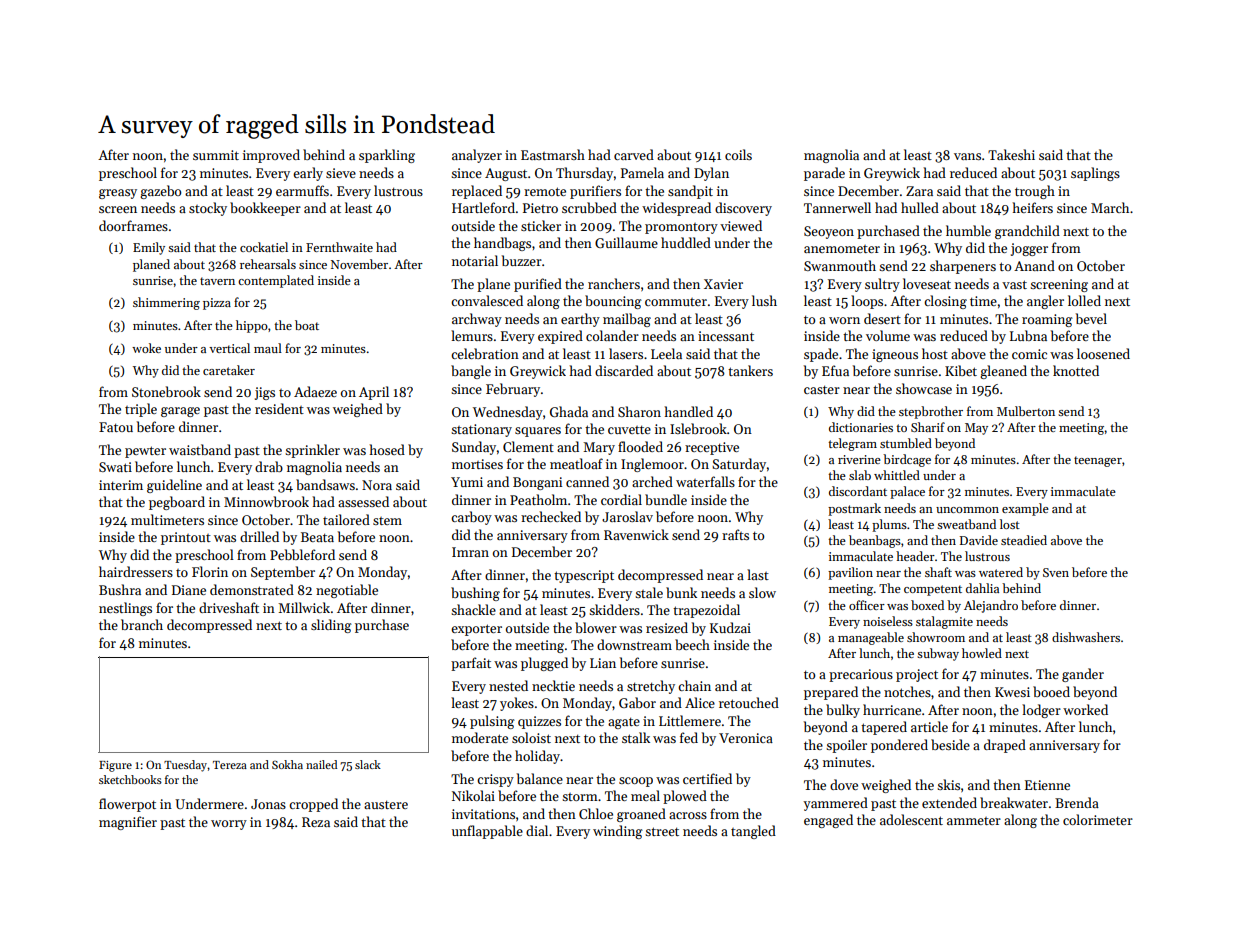 The height and width of the document is (952, 1233). I want to click on closing, so click(945, 302).
